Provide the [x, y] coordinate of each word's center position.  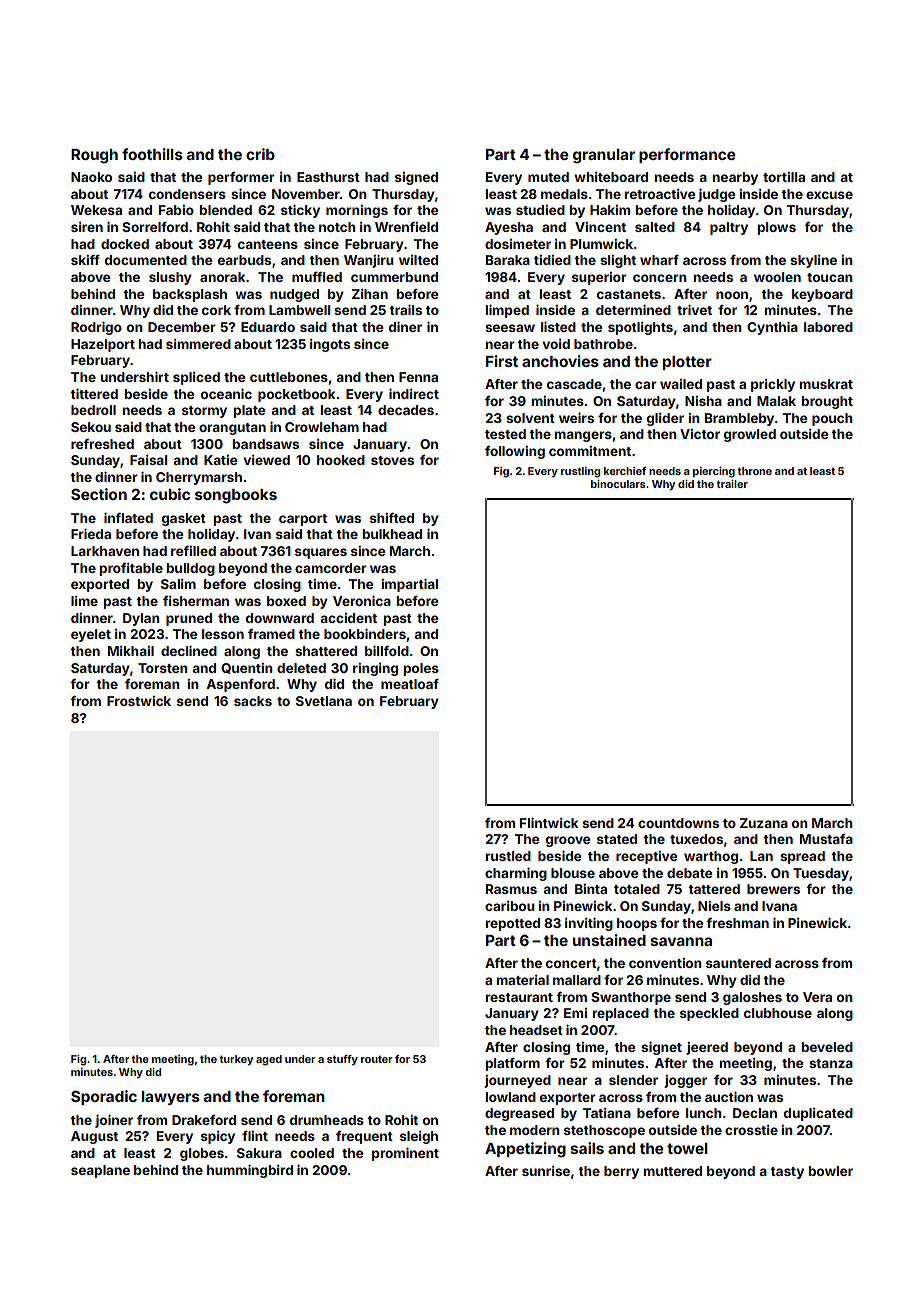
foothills [152, 154]
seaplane [100, 1171]
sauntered [738, 963]
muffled [317, 277]
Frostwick [139, 701]
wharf [659, 260]
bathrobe [603, 344]
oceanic [226, 394]
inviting [589, 924]
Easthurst [328, 177]
